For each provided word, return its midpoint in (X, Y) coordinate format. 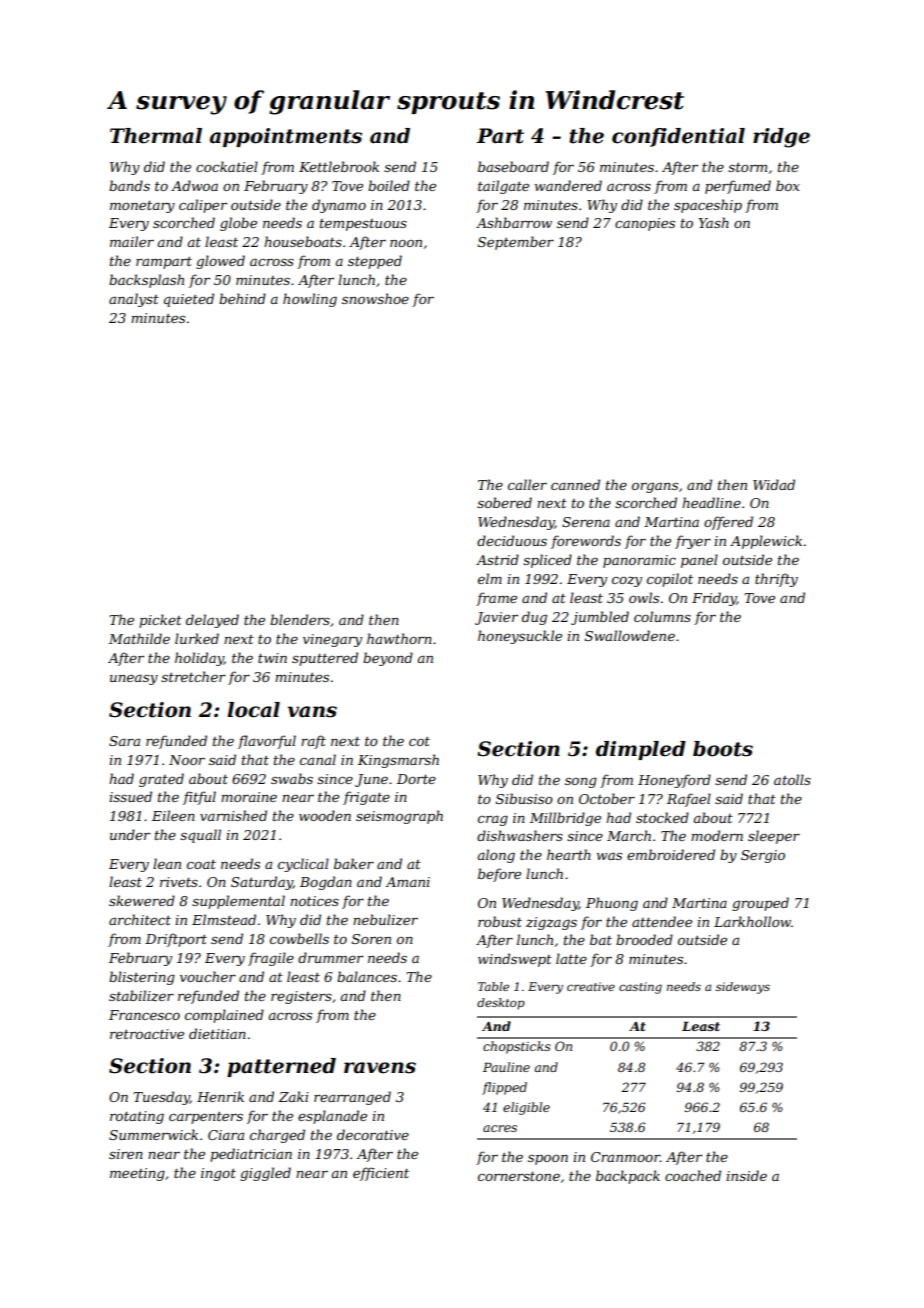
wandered (568, 185)
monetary (142, 207)
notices (314, 901)
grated (161, 780)
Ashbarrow (514, 222)
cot (419, 741)
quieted (189, 300)
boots (723, 749)
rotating (137, 1117)
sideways (743, 988)
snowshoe (375, 298)
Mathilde (139, 638)
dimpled (641, 750)
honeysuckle (520, 637)
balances (367, 976)
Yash (714, 222)
